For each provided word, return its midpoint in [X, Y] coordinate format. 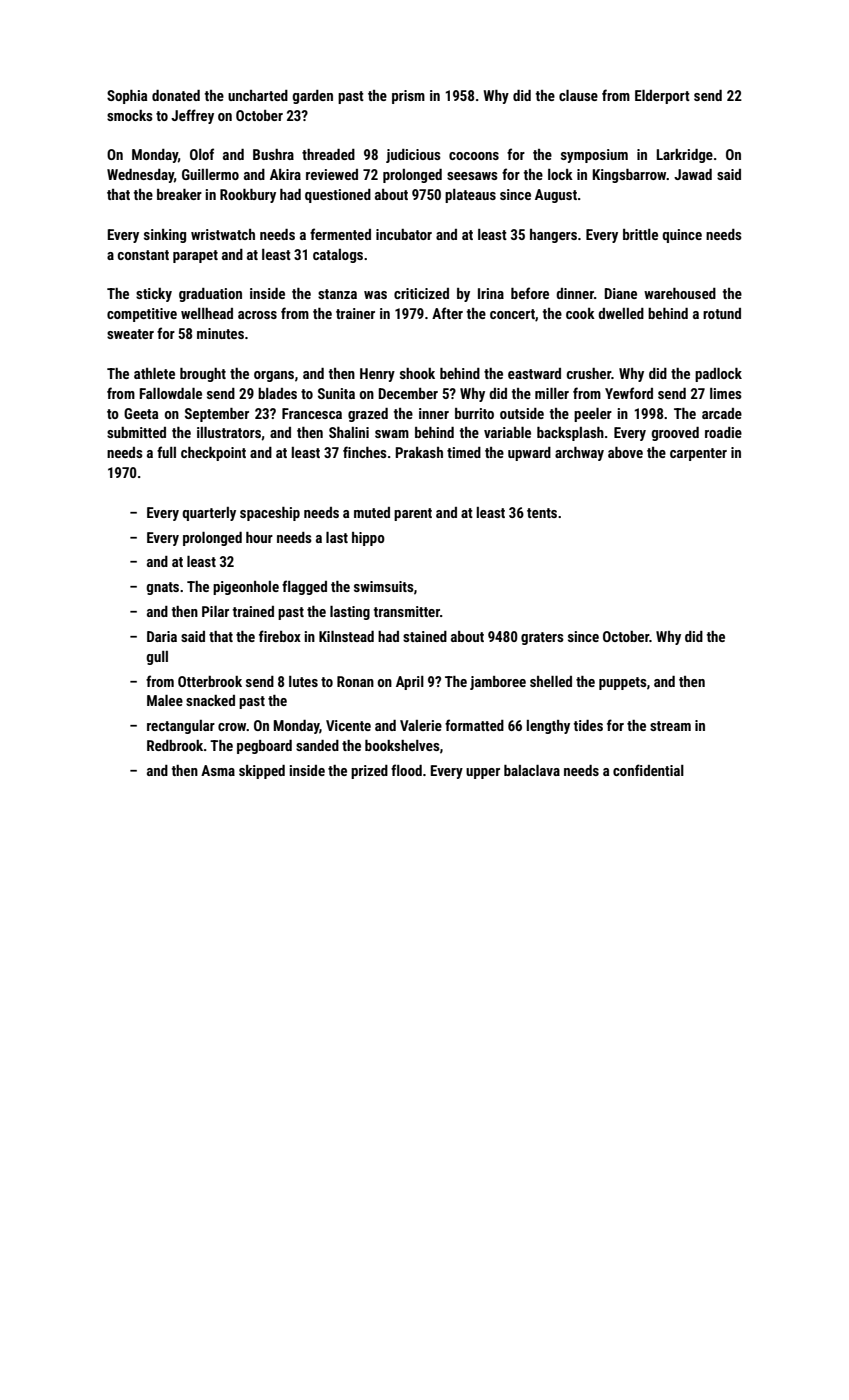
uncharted [258, 95]
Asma [218, 770]
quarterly [209, 514]
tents [542, 513]
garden [312, 97]
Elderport [662, 97]
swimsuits [384, 586]
